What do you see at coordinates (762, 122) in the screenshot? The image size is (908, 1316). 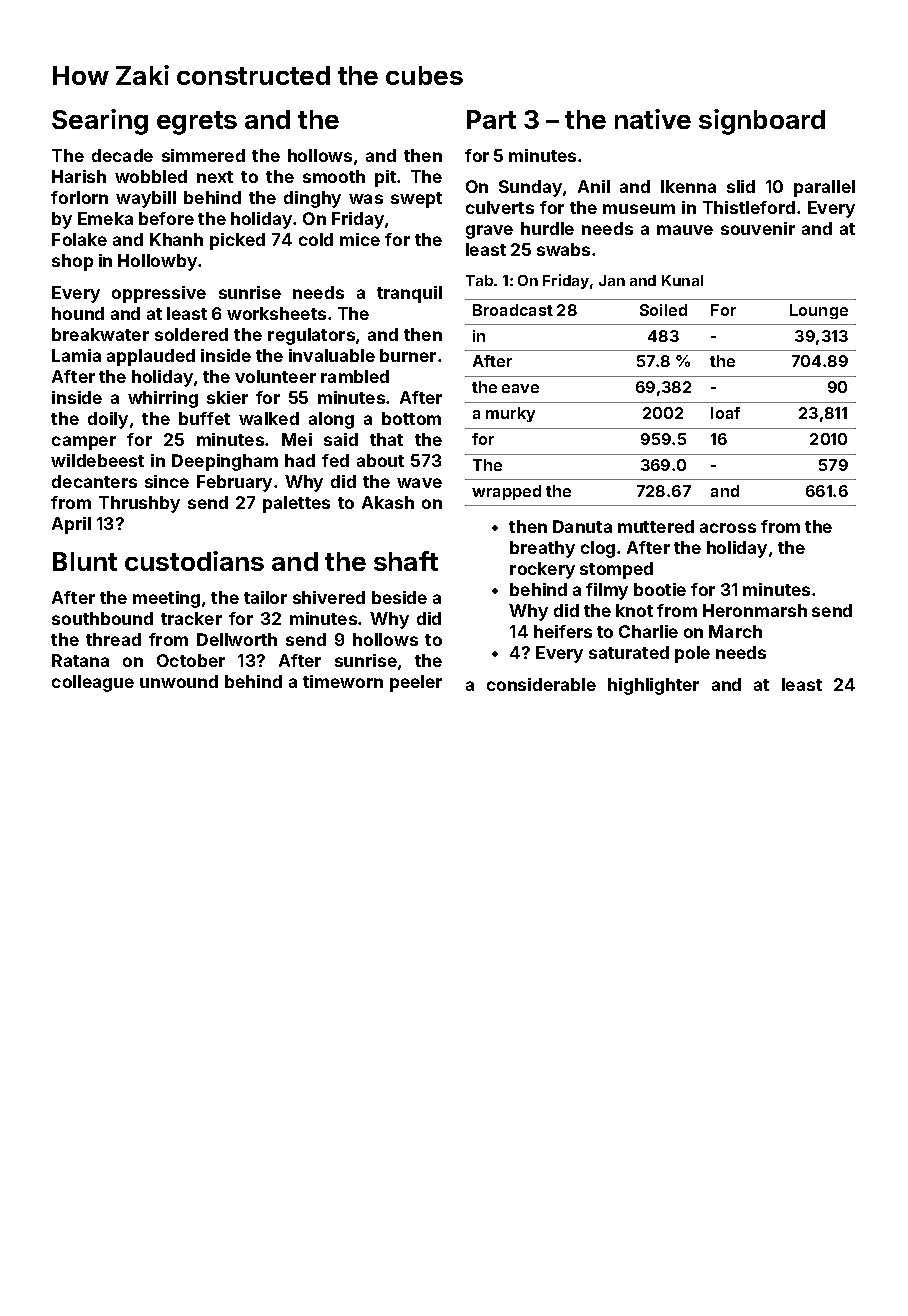 I see `signboard` at bounding box center [762, 122].
